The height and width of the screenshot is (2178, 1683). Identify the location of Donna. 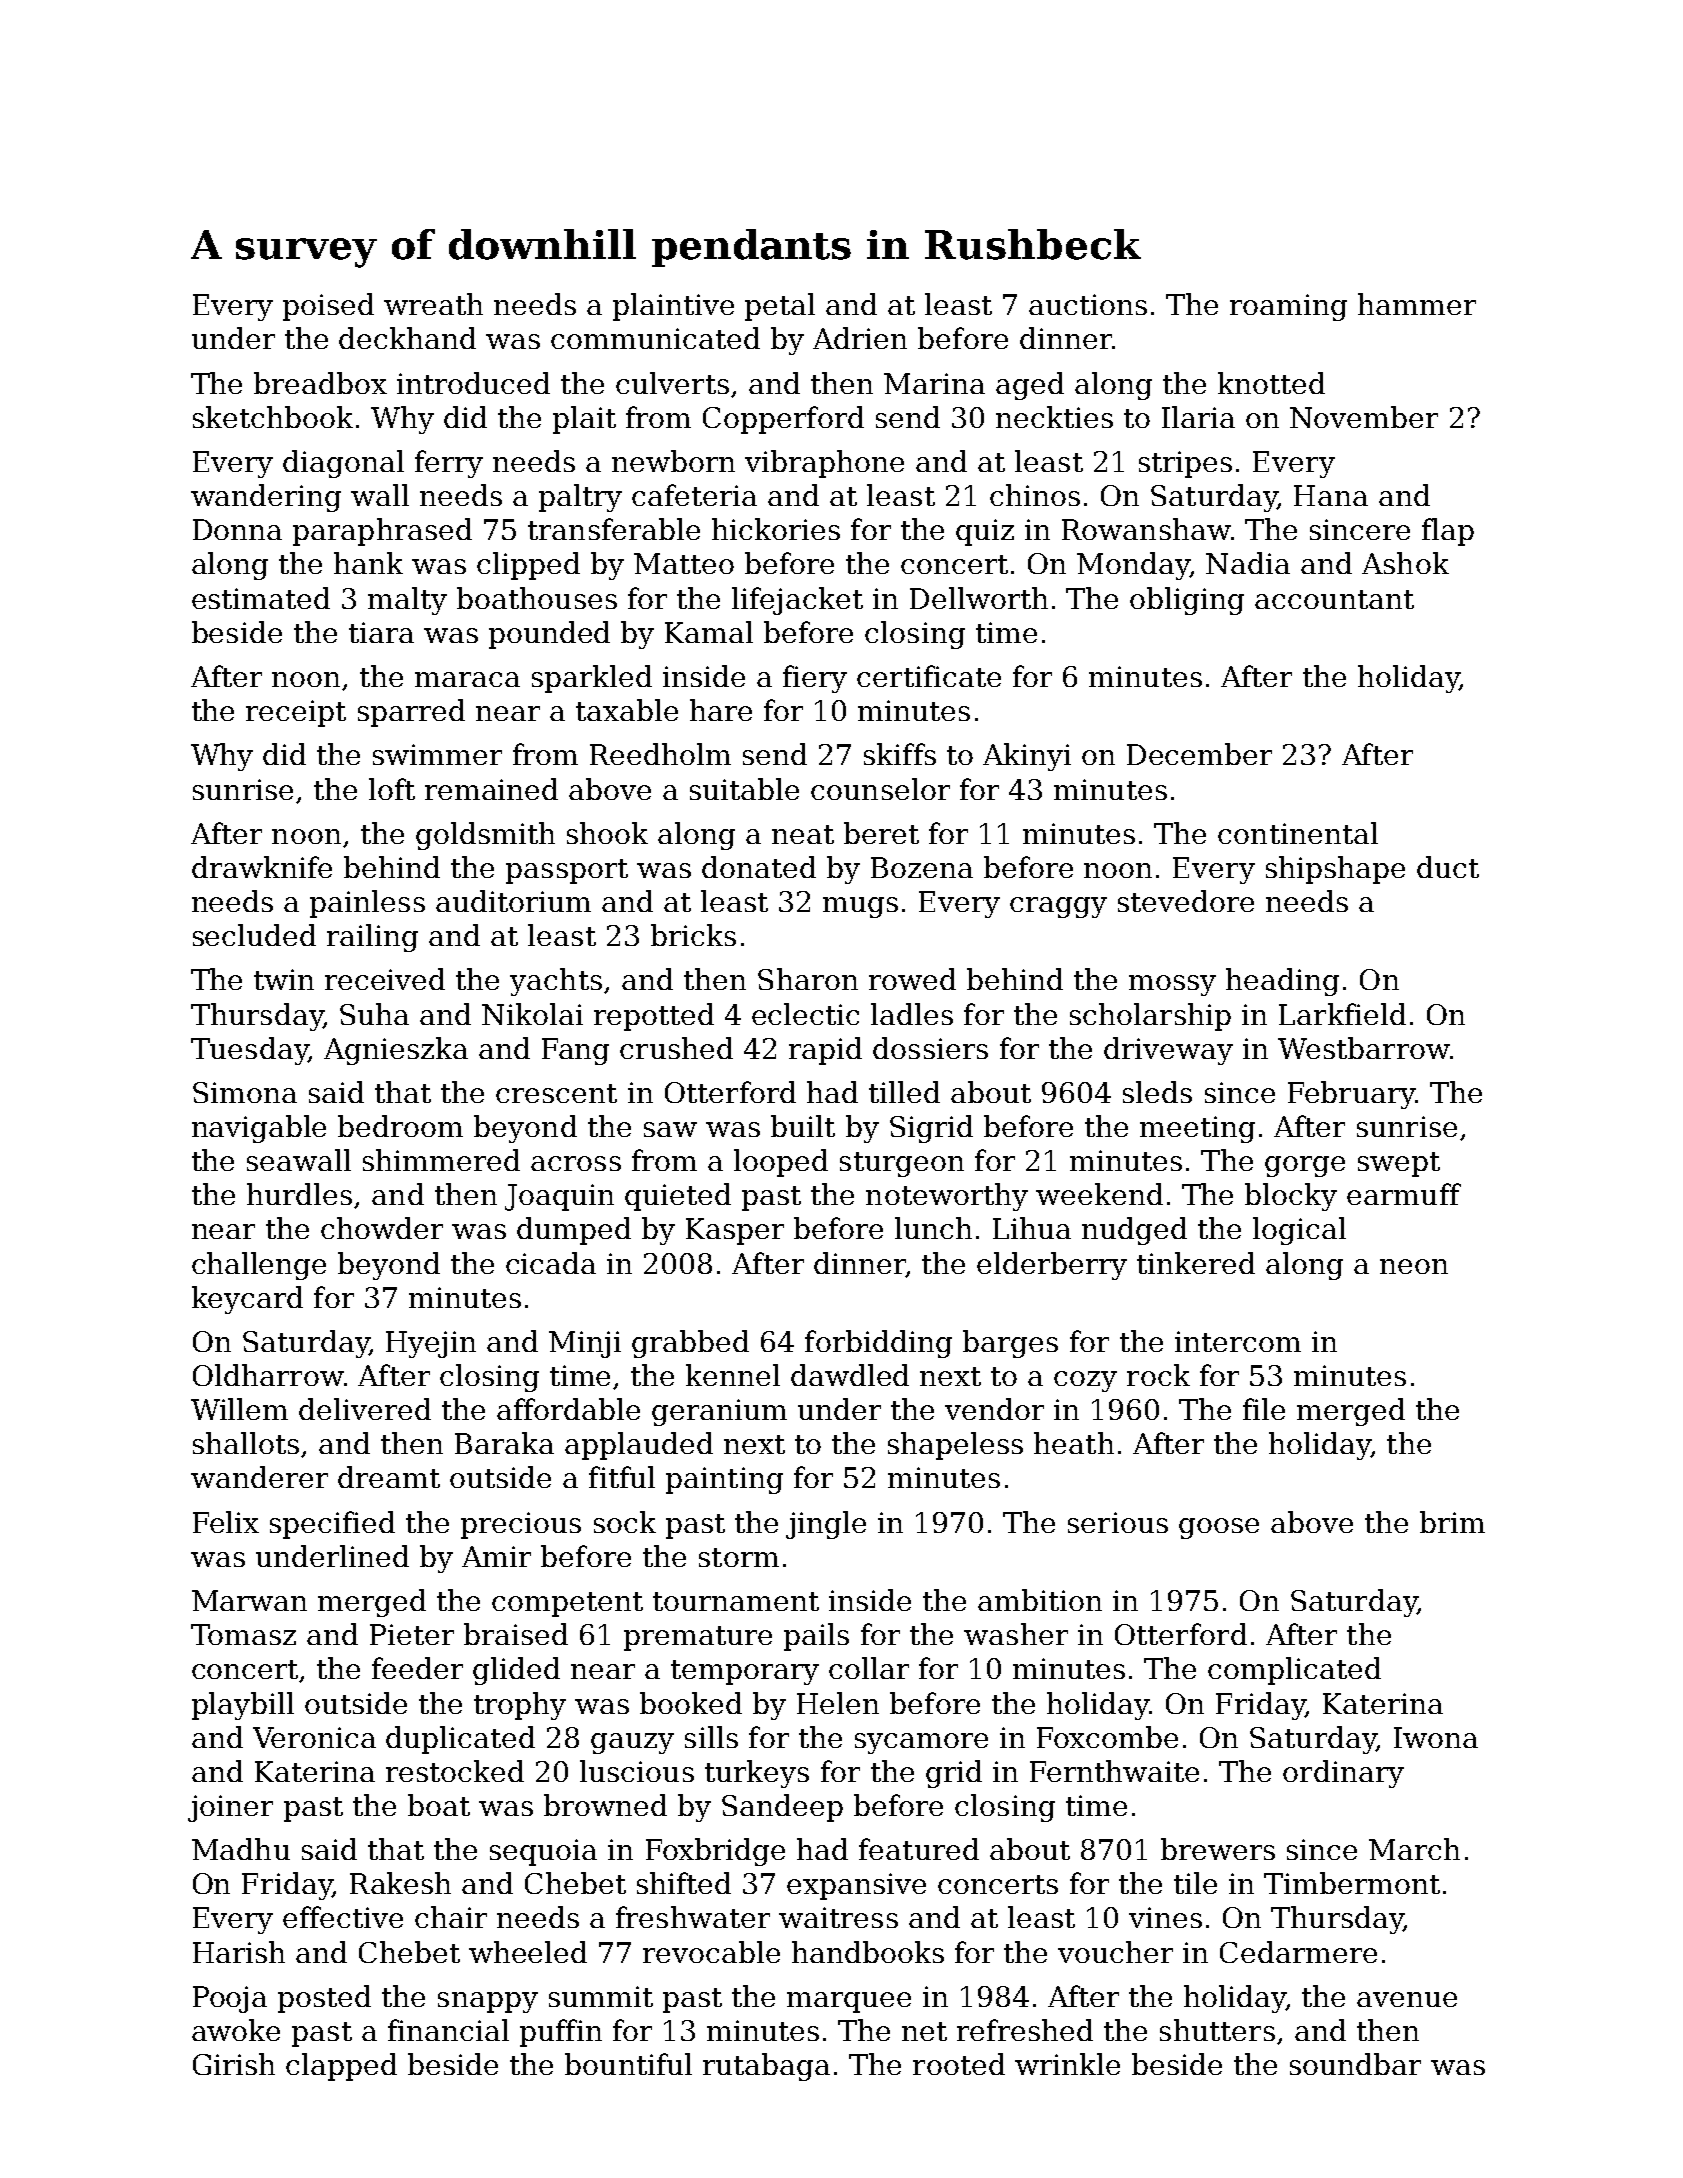
(237, 529).
